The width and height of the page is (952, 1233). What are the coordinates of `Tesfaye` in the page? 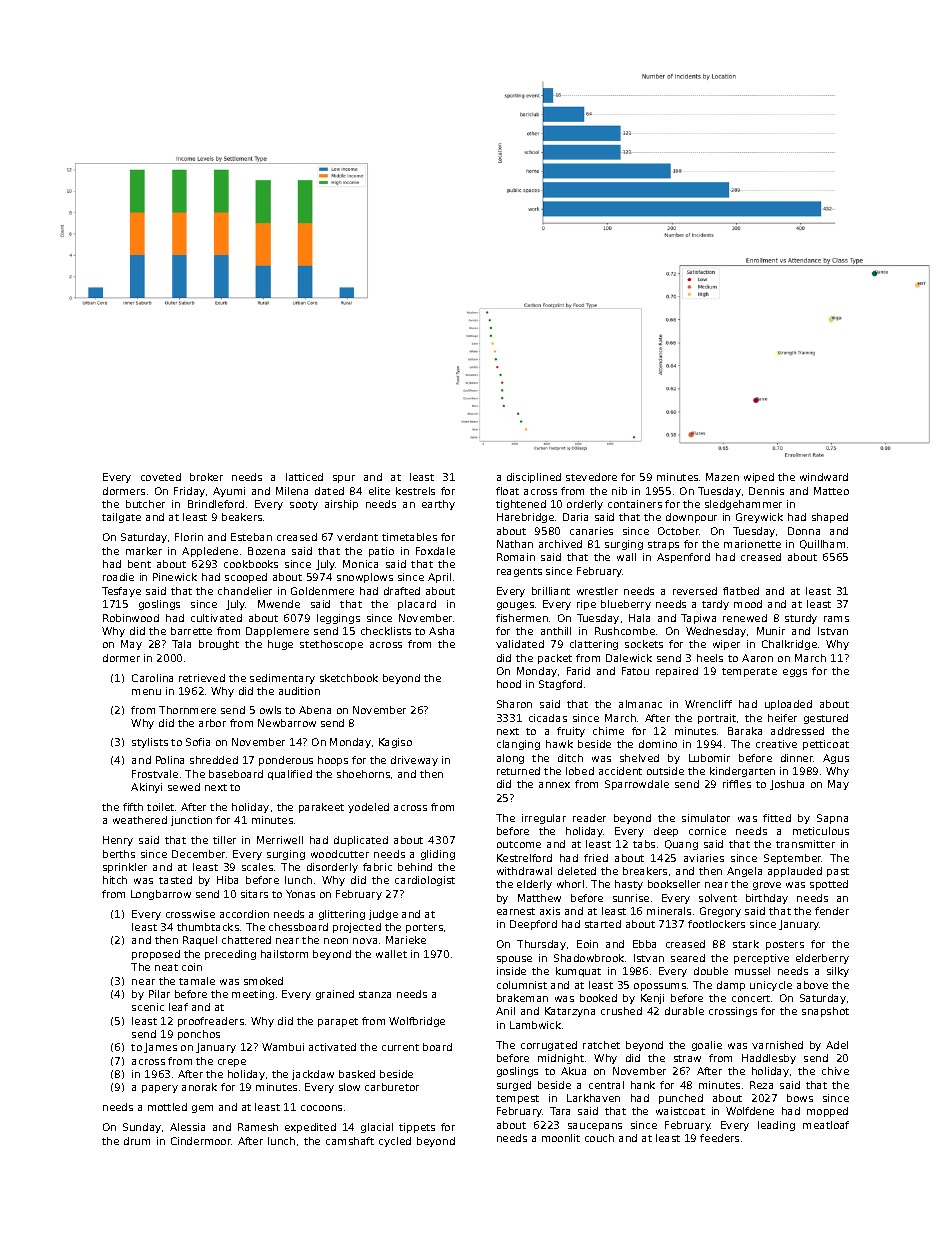 It's located at (121, 592).
